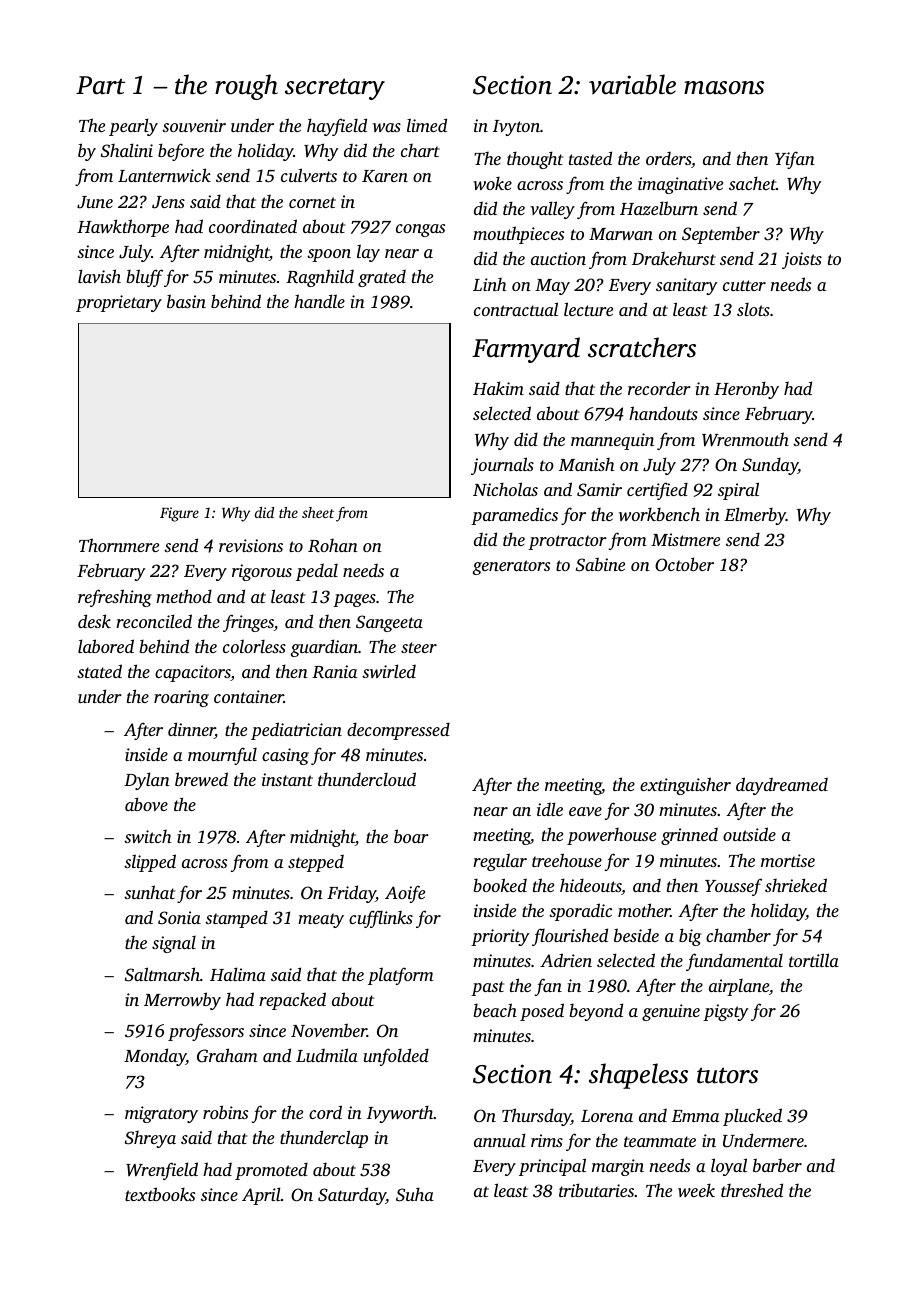  What do you see at coordinates (160, 1194) in the screenshot?
I see `textbooks` at bounding box center [160, 1194].
